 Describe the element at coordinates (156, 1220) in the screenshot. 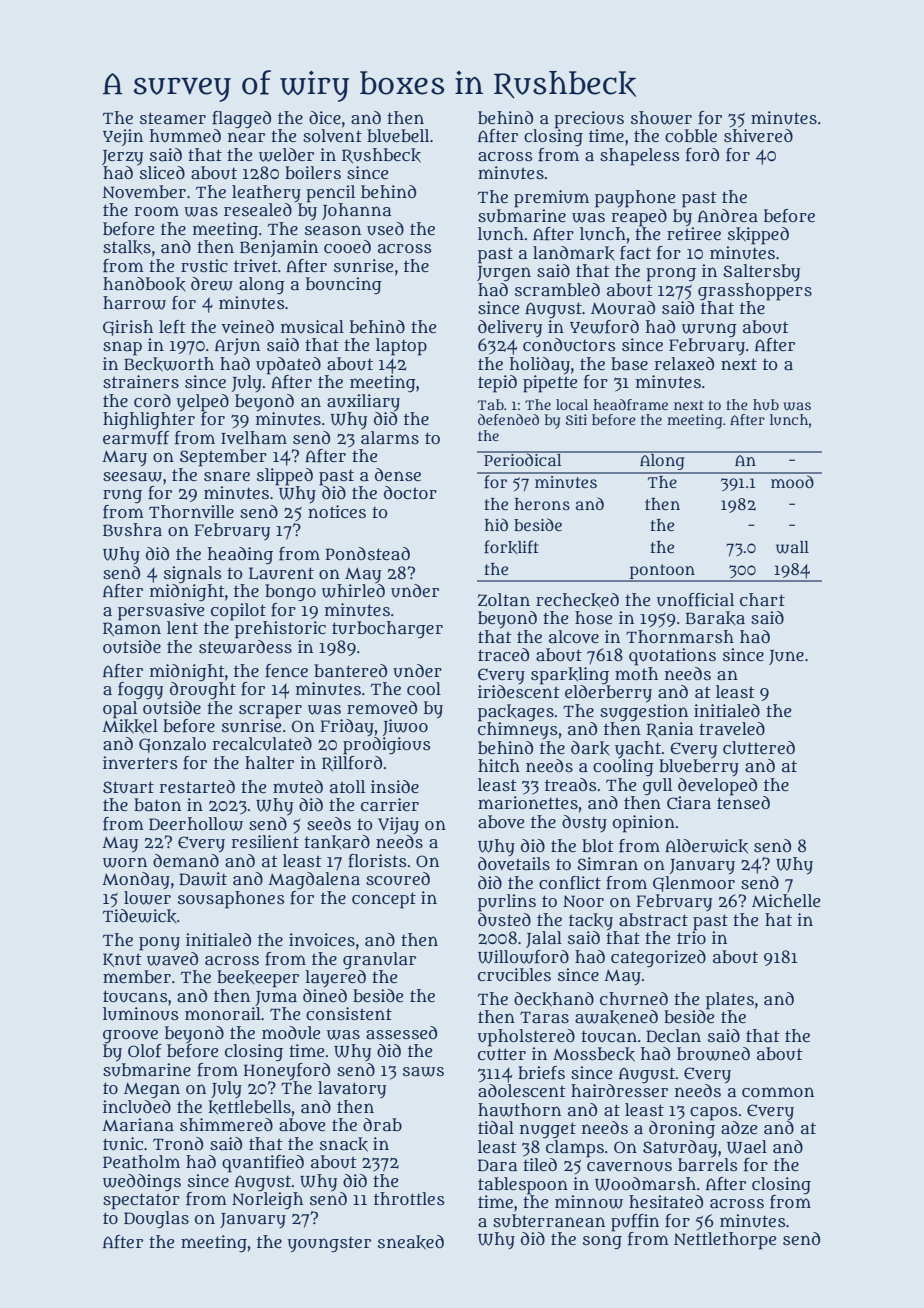

I see `Douglas` at that location.
